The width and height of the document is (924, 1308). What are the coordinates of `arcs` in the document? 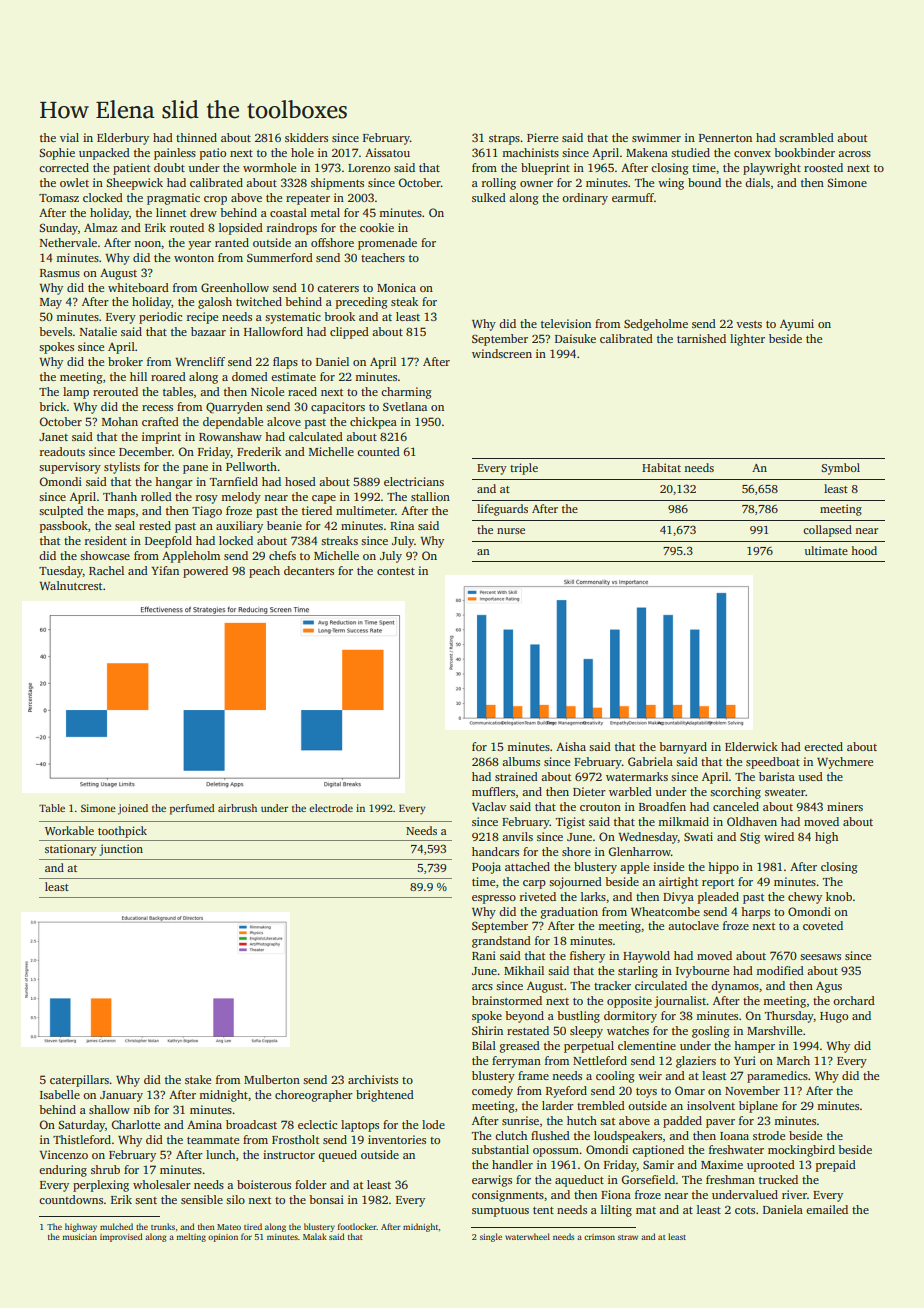 It's located at (482, 987).
